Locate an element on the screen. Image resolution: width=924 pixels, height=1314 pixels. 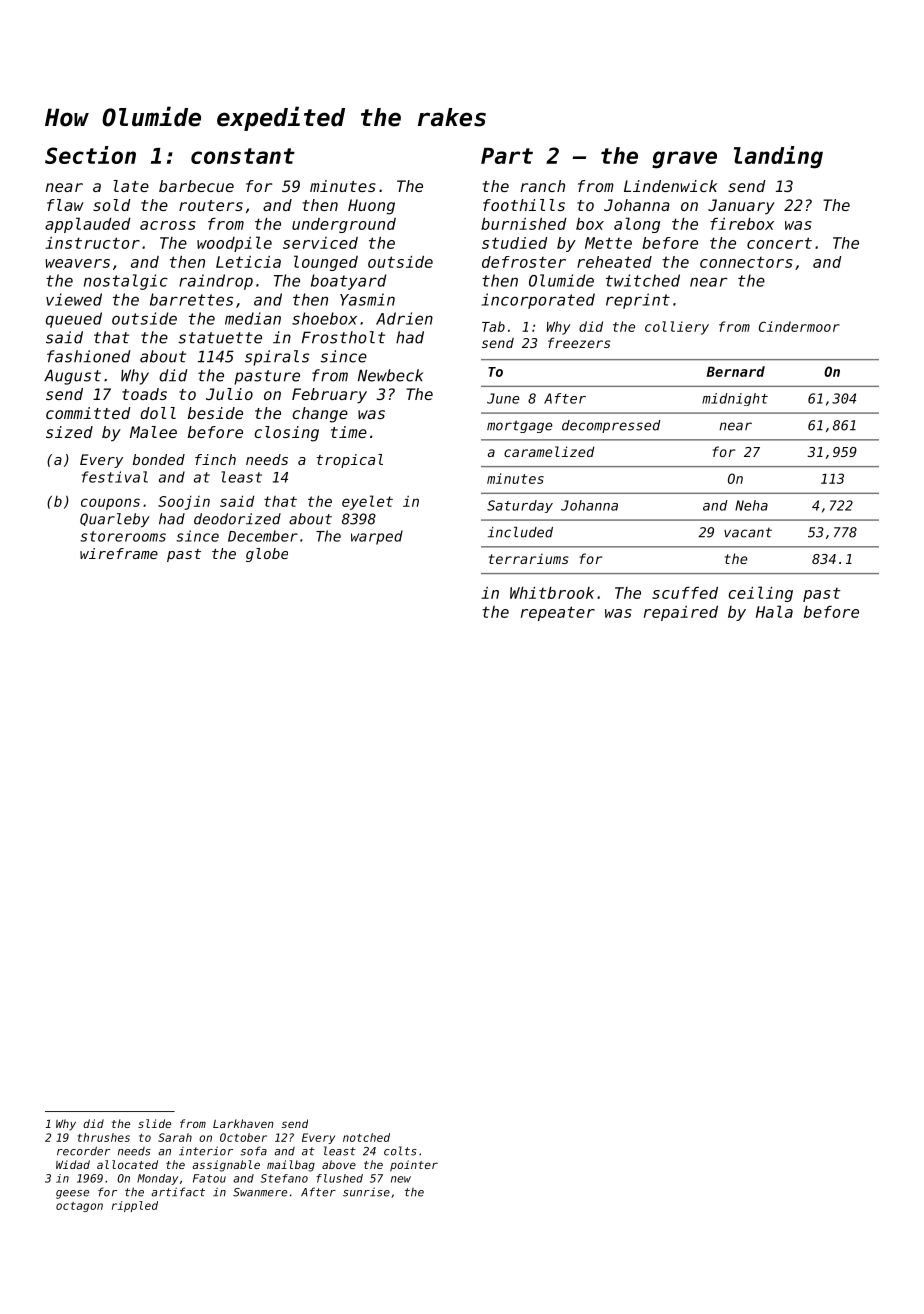
repeater is located at coordinates (558, 613).
